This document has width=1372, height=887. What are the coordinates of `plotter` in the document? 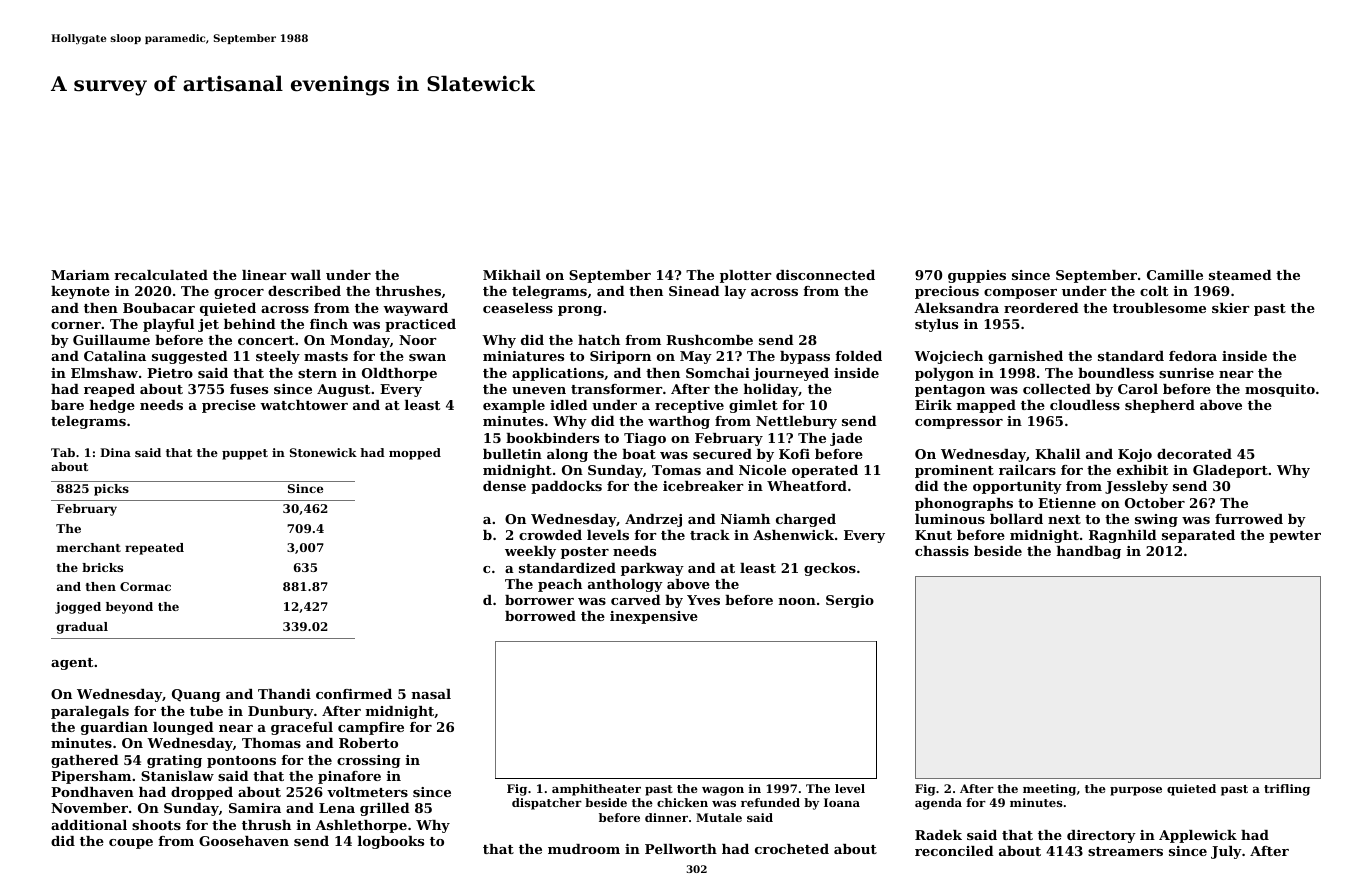 It's located at (745, 276).
